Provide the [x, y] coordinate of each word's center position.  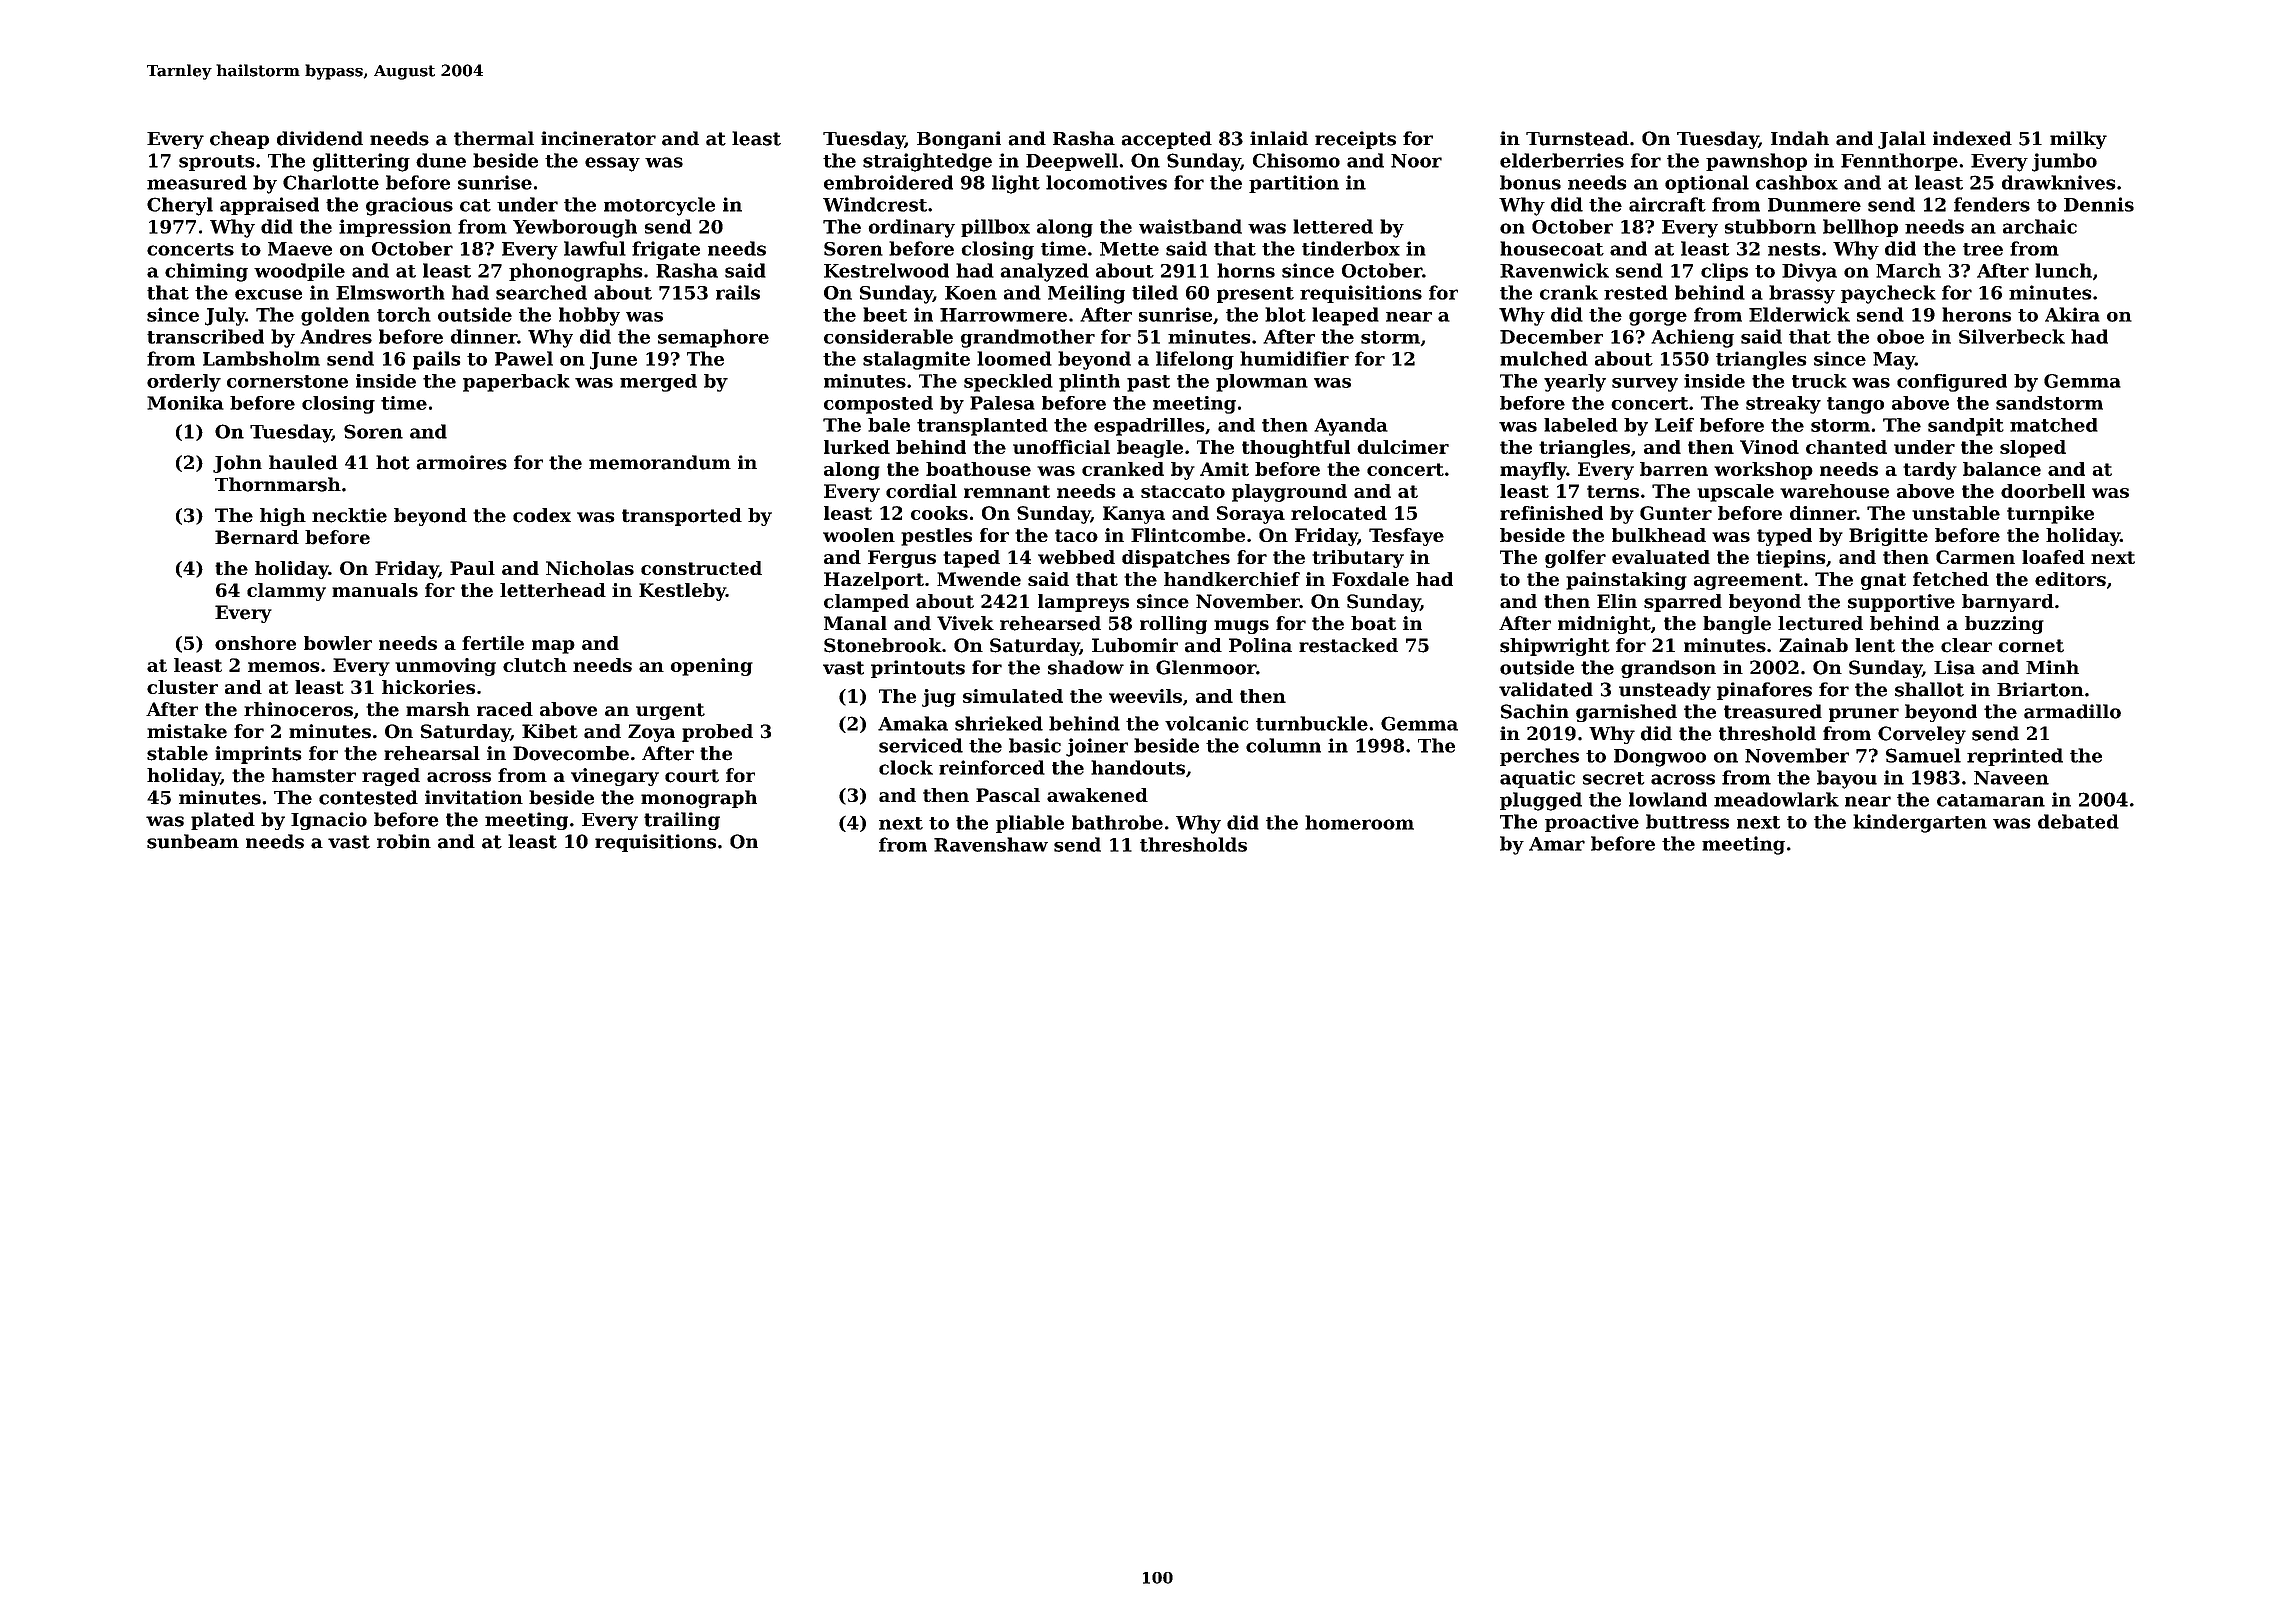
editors [2070, 579]
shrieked [999, 723]
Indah [1800, 138]
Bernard [257, 537]
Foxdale [1370, 579]
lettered [1333, 226]
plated [223, 821]
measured [197, 182]
